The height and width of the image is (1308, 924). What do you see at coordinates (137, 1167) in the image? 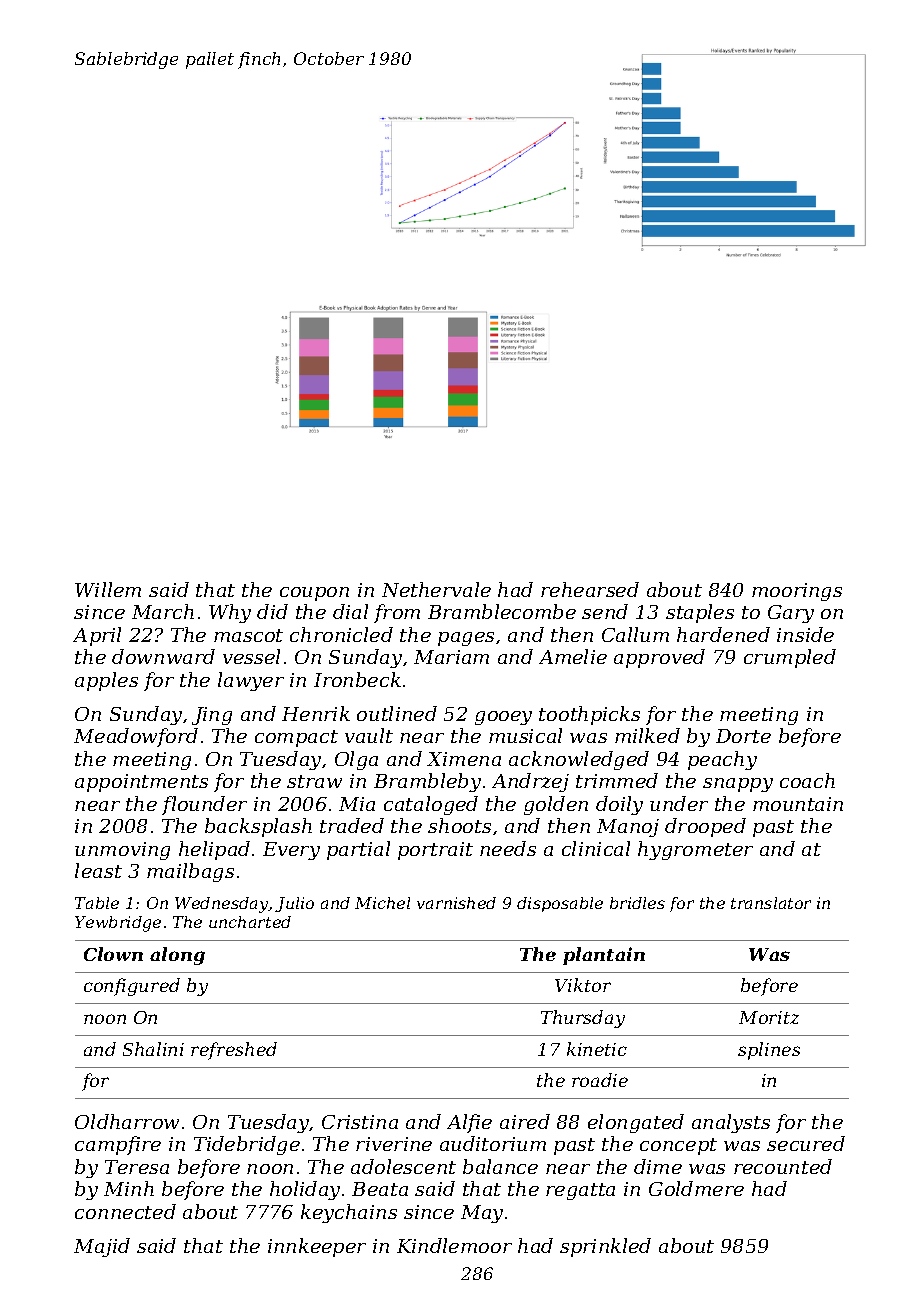
I see `Teresa` at bounding box center [137, 1167].
